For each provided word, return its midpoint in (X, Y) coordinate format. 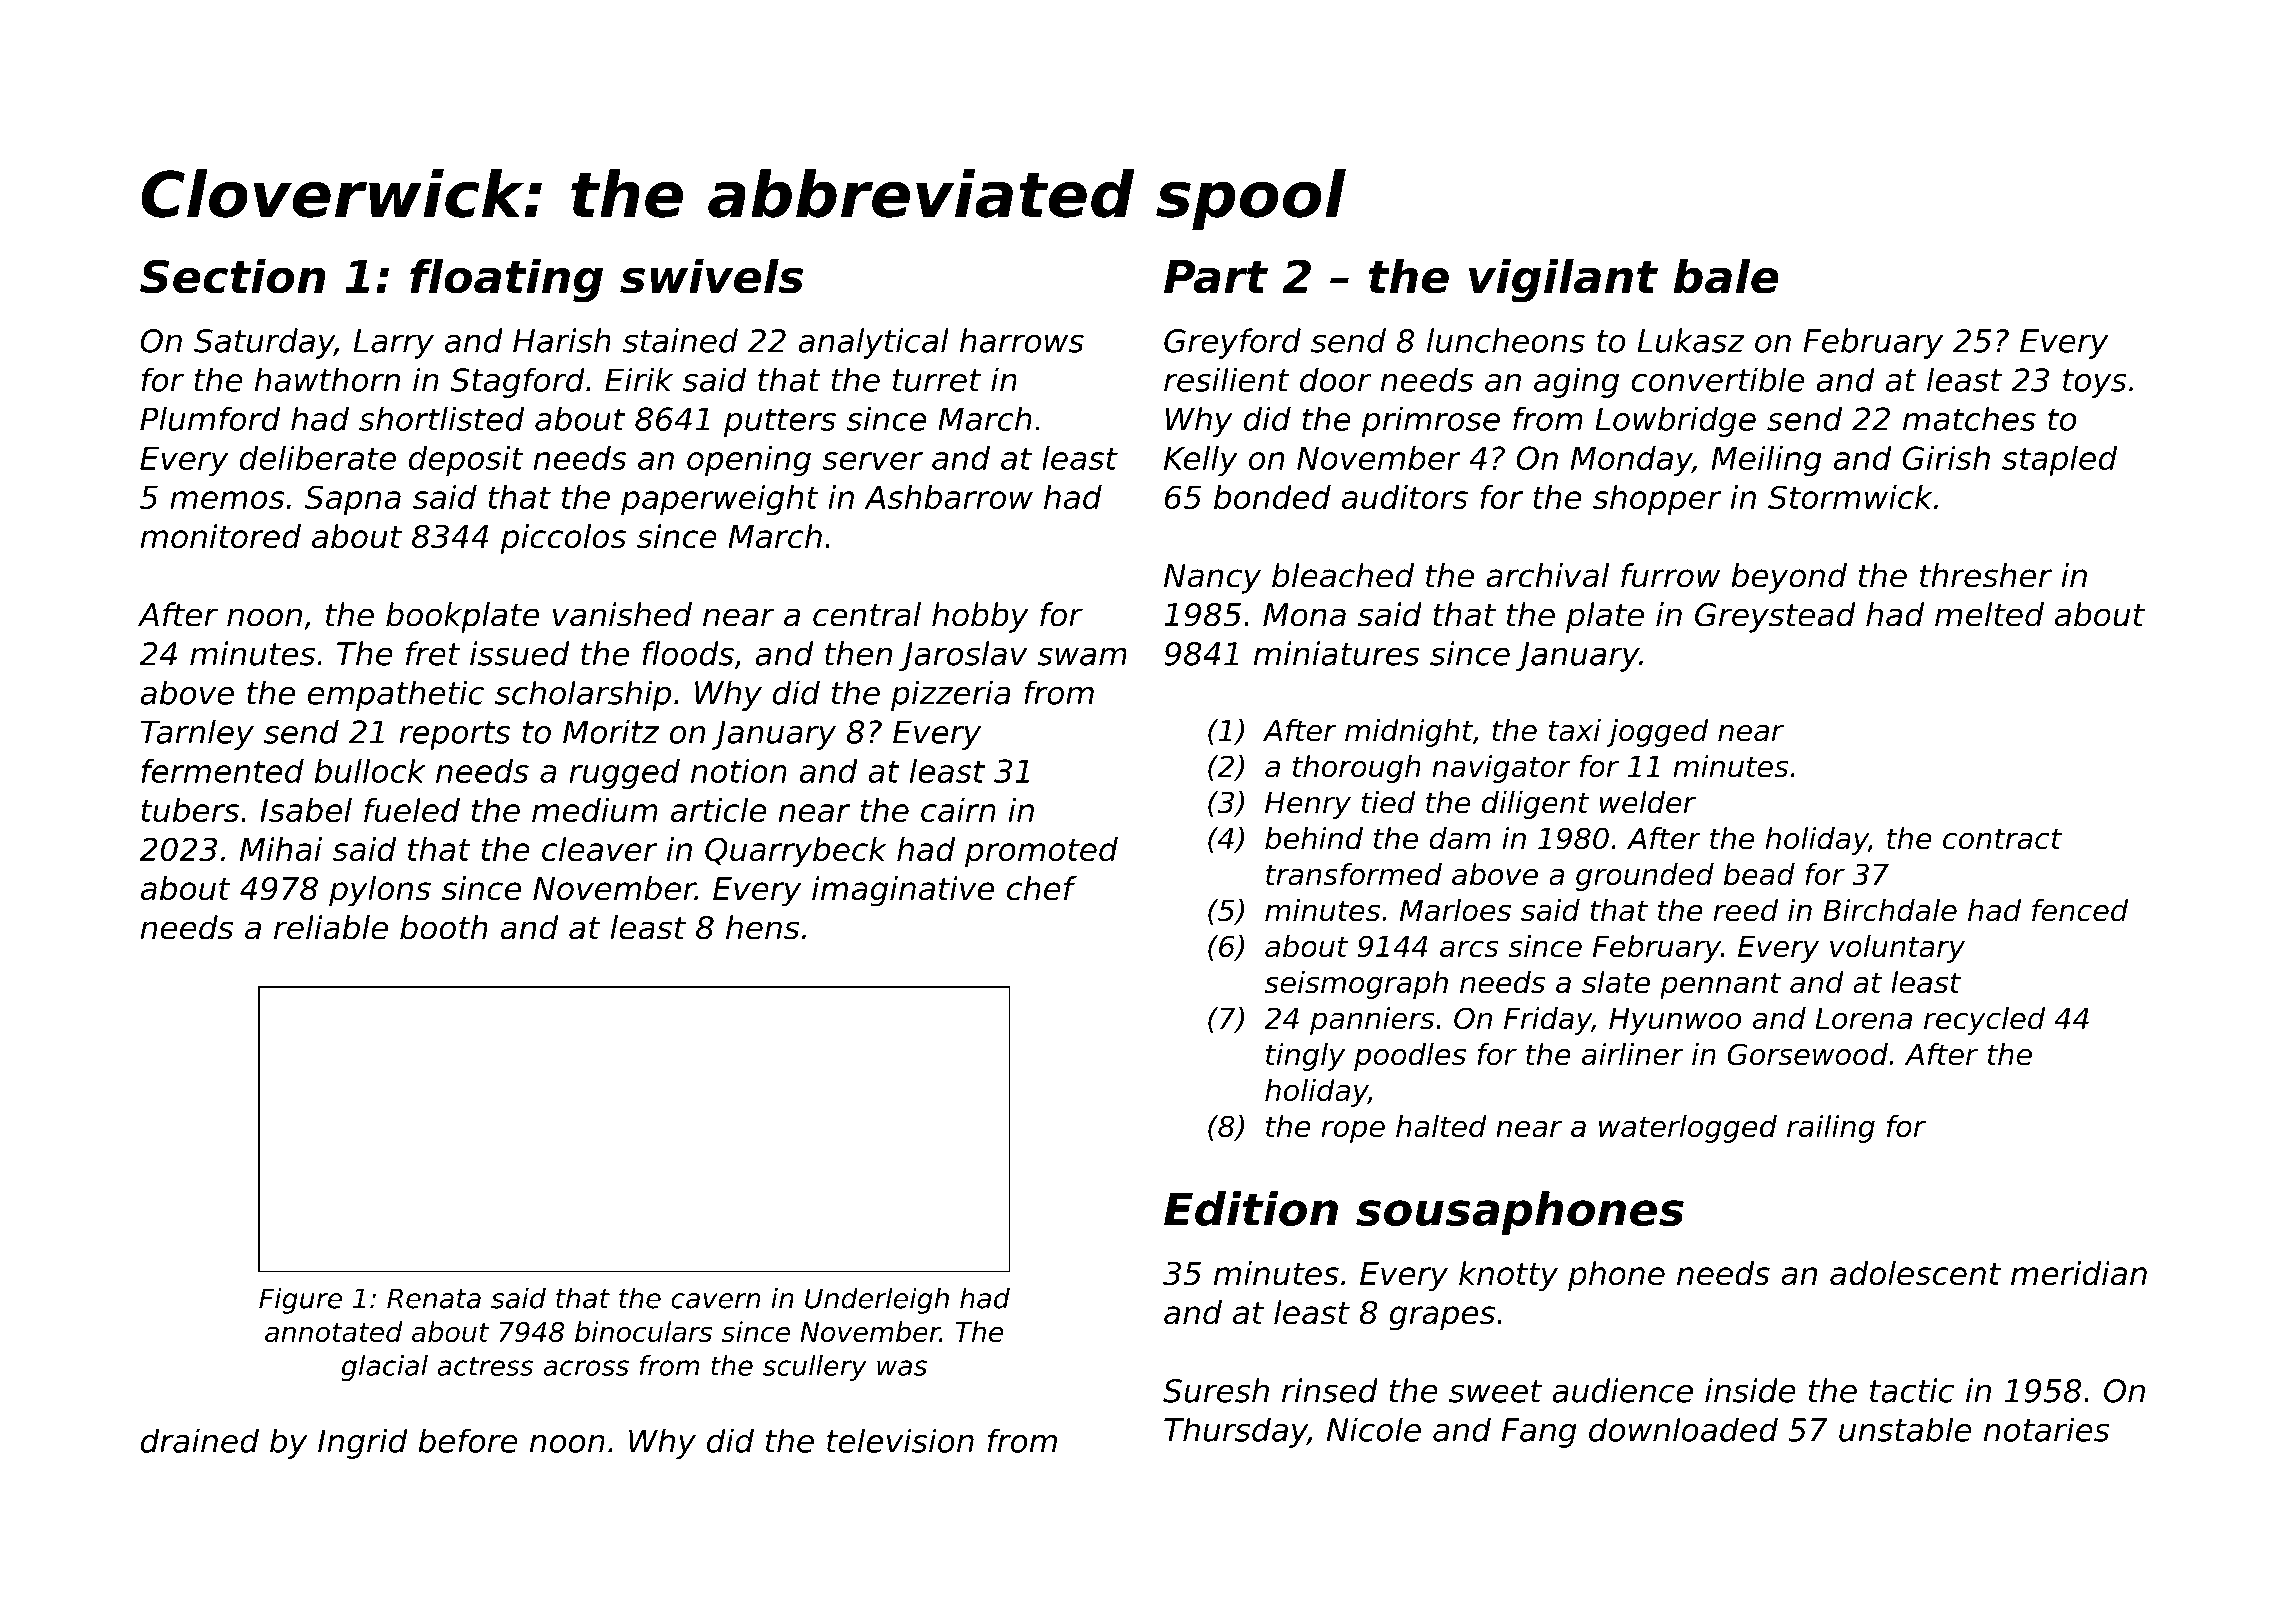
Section (233, 276)
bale (1726, 276)
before (468, 1440)
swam (1082, 656)
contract (2002, 839)
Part (1216, 277)
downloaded (1683, 1429)
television (900, 1440)
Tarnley (197, 734)
